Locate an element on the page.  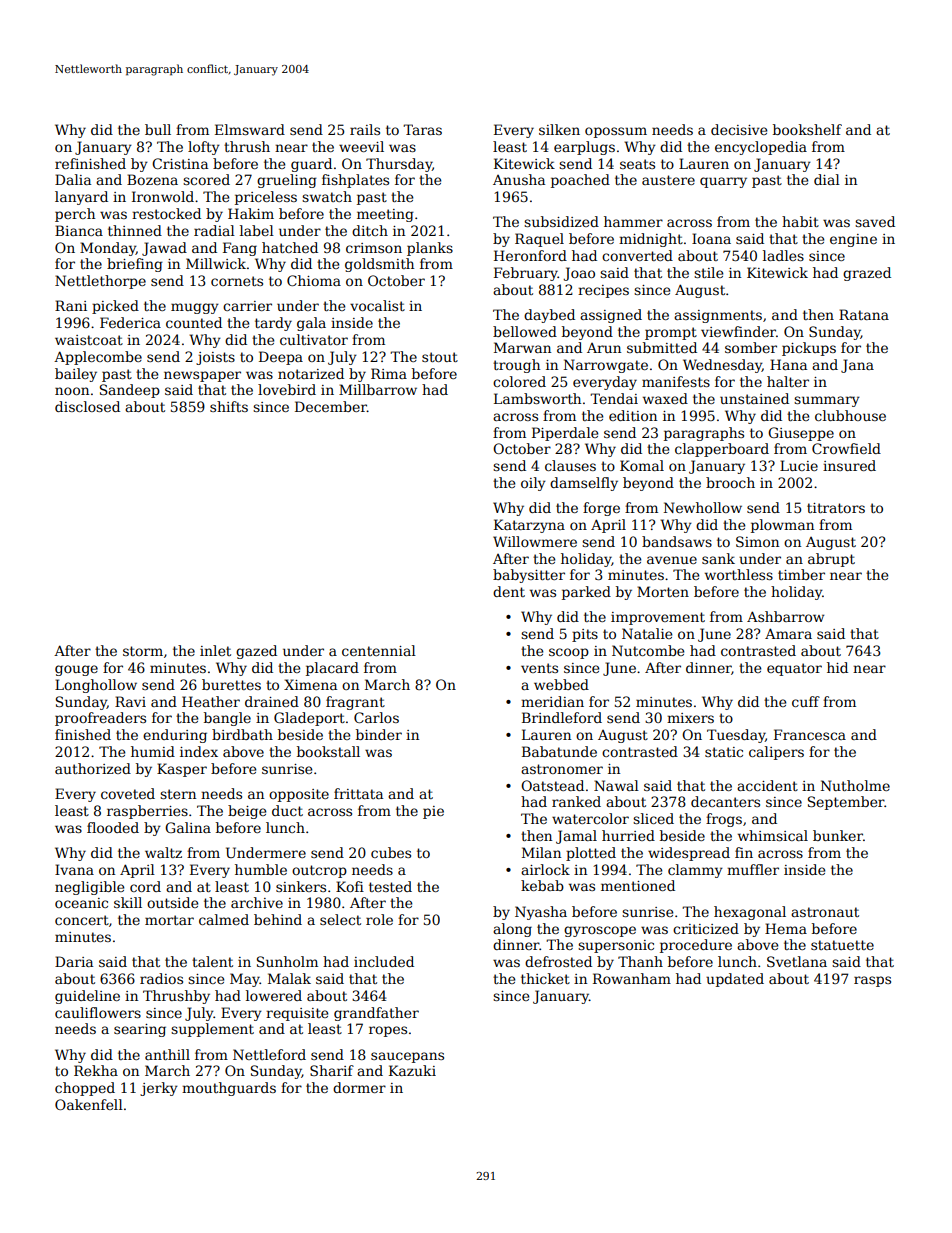
included is located at coordinates (384, 961).
